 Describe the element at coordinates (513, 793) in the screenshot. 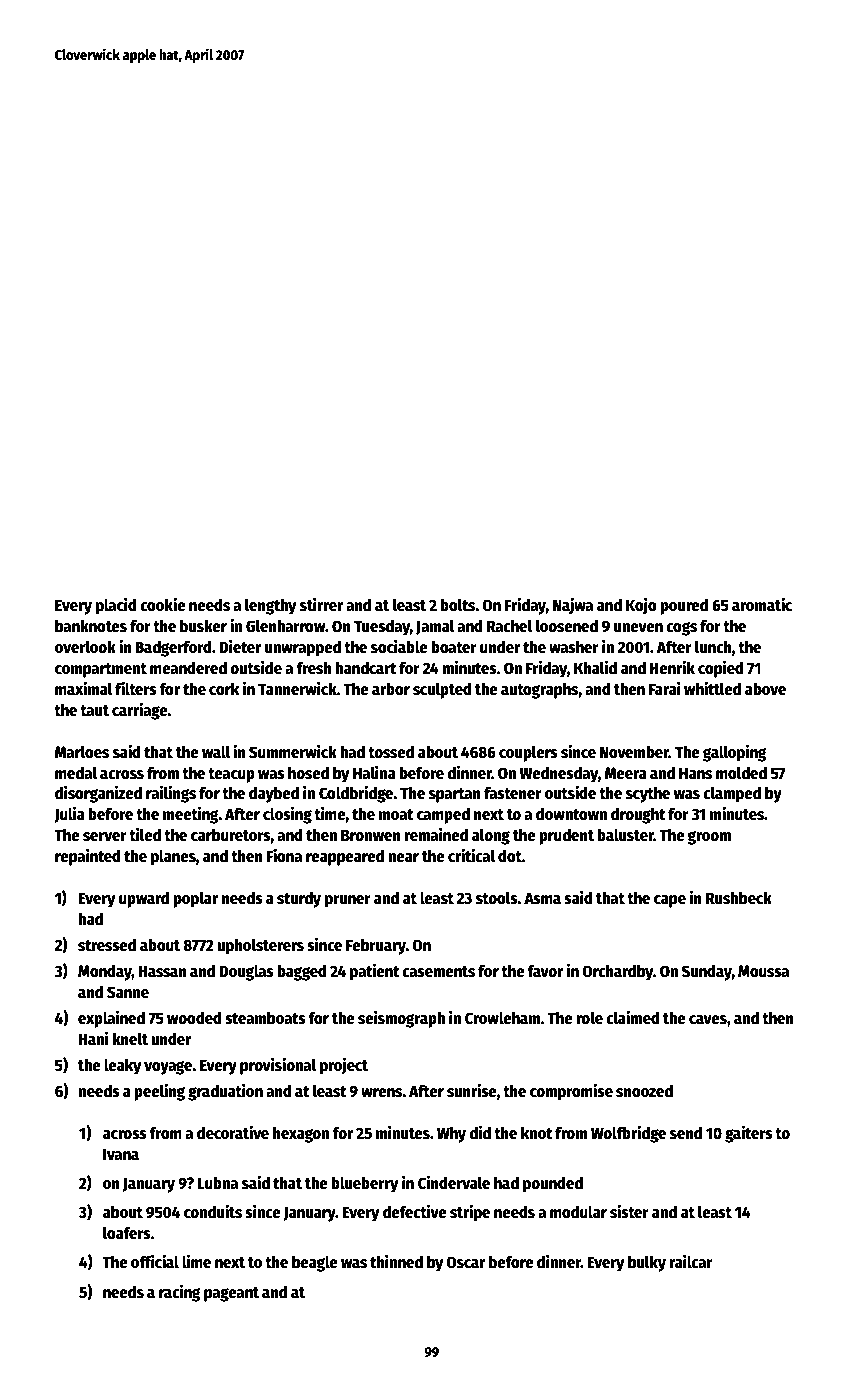

I see `fastener` at that location.
